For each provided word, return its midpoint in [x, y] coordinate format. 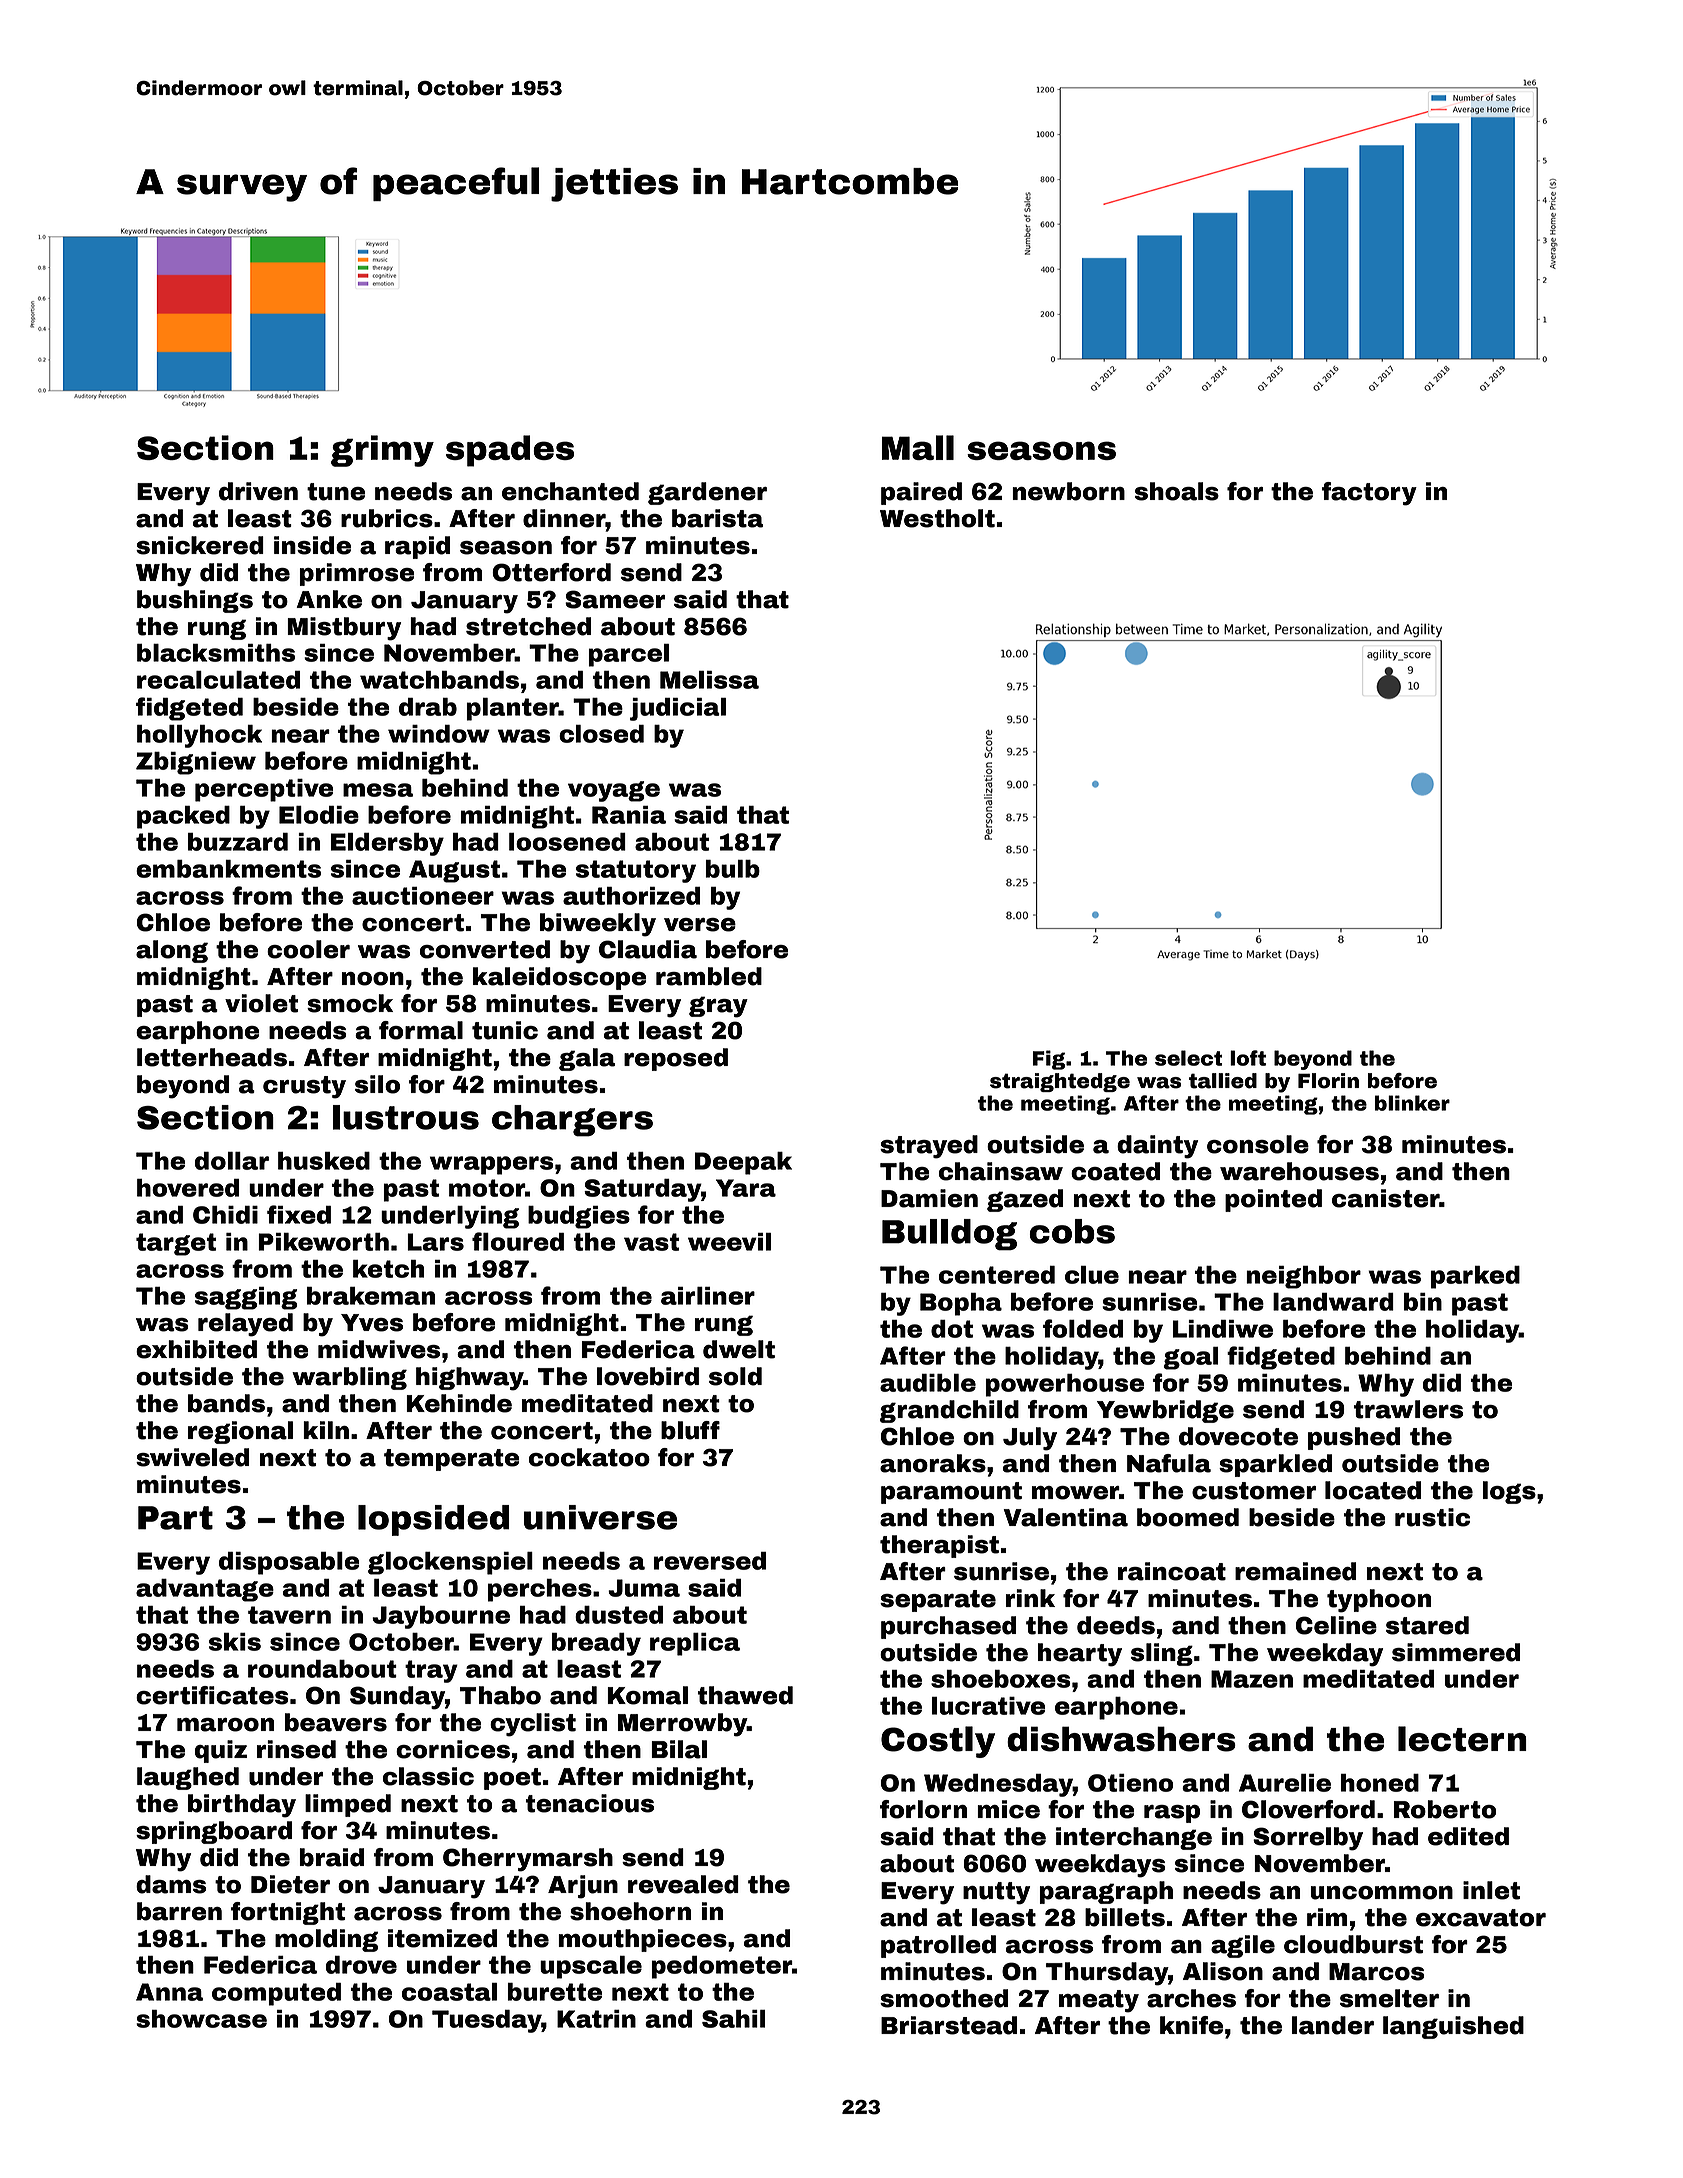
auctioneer [423, 896]
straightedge [1060, 1082]
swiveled [192, 1457]
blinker [1412, 1103]
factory [1369, 494]
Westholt [937, 518]
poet [512, 1779]
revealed [683, 1884]
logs [1509, 1492]
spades [510, 451]
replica [695, 1644]
